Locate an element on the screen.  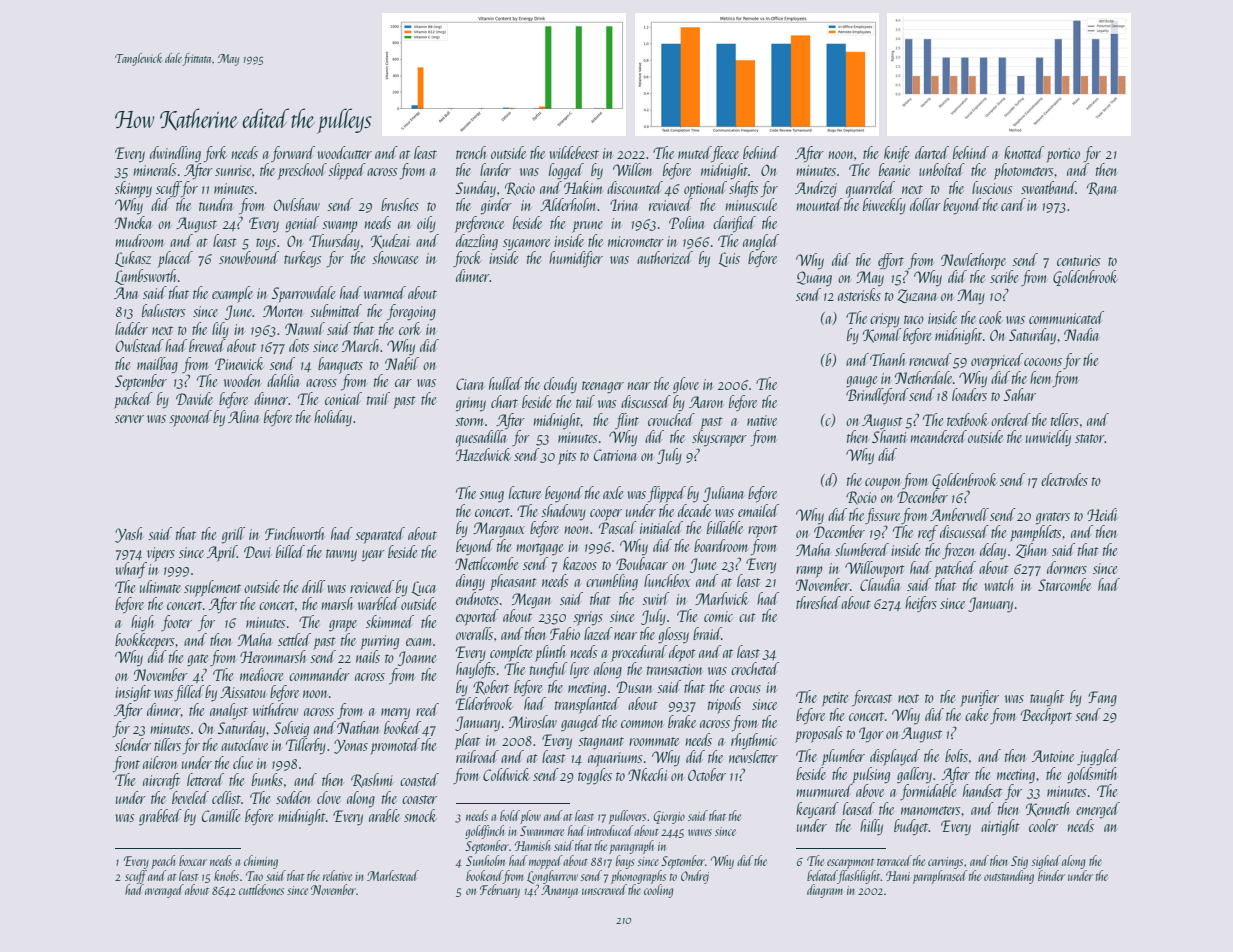
sweatband is located at coordinates (1048, 187).
